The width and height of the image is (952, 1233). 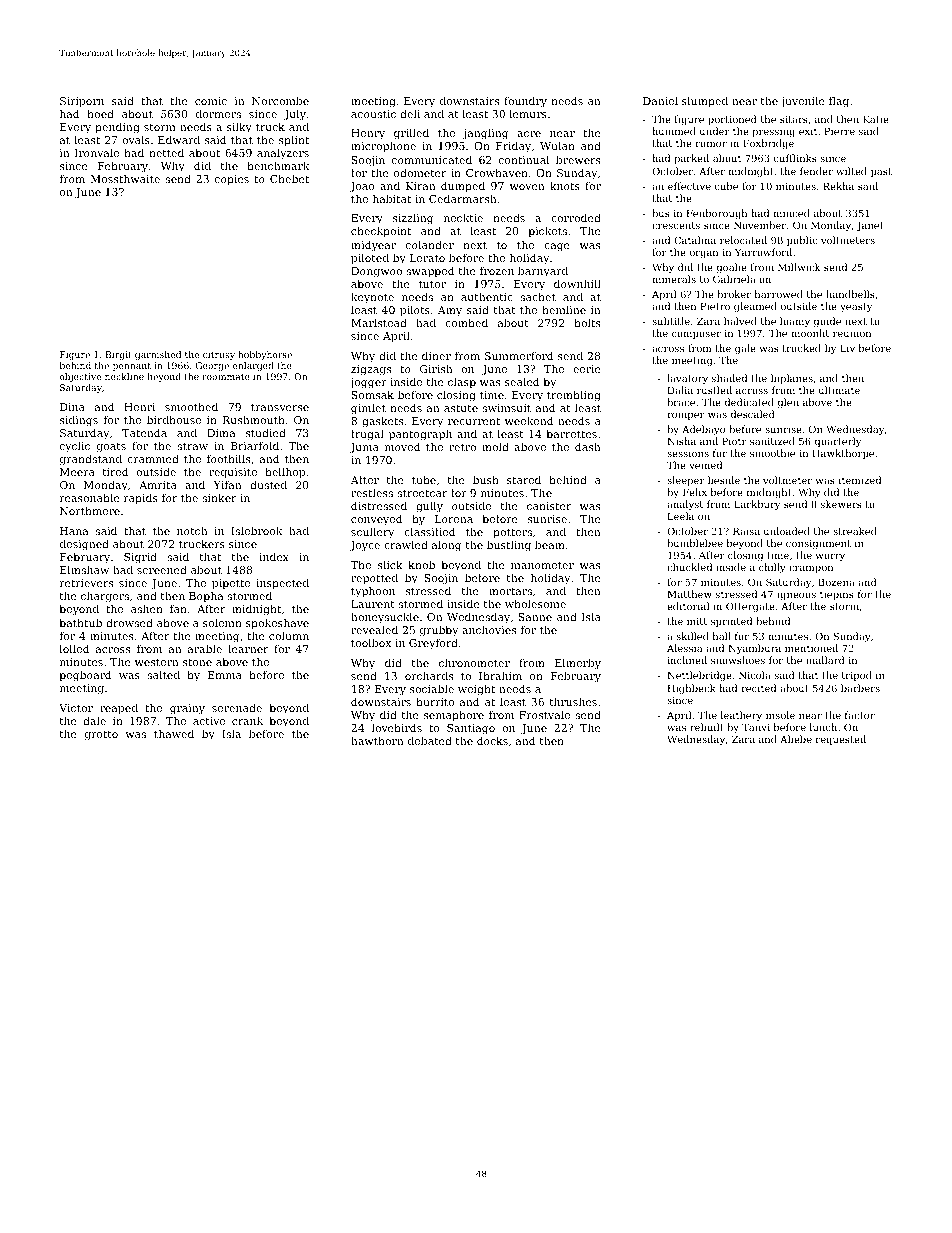 What do you see at coordinates (841, 504) in the image?
I see `skewers` at bounding box center [841, 504].
